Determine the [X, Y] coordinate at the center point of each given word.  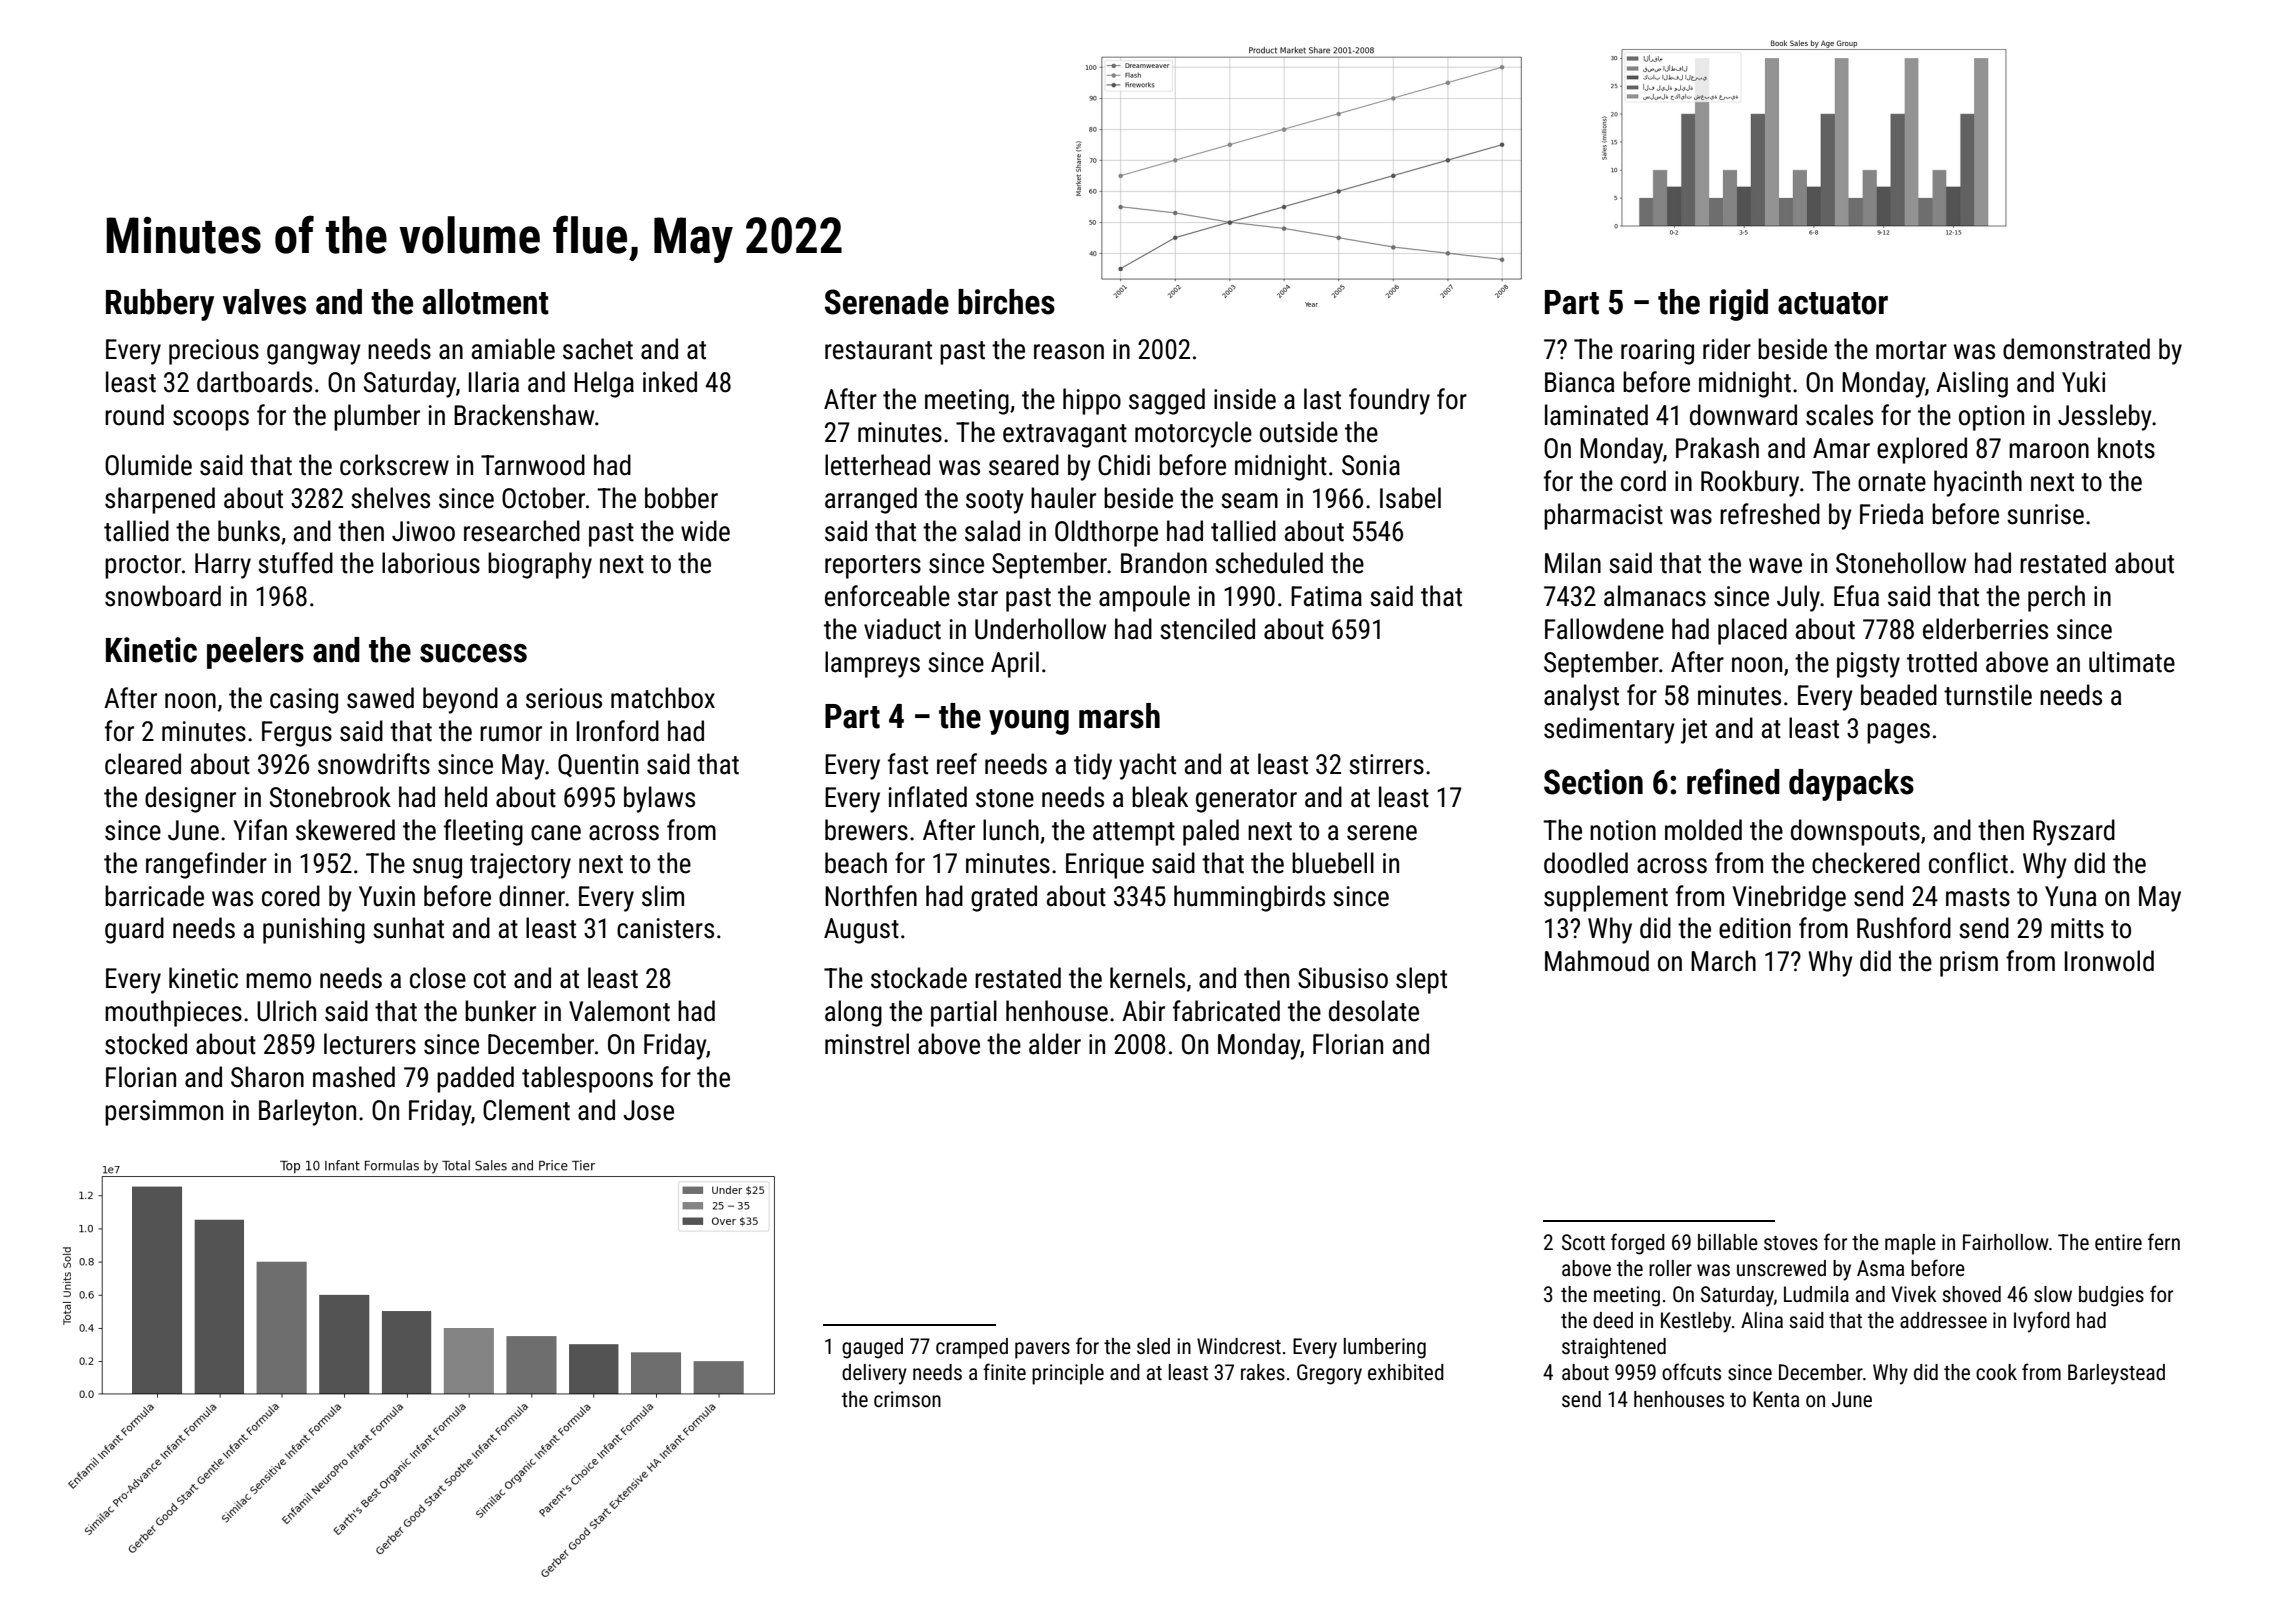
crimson [907, 1399]
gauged [872, 1348]
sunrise [2045, 514]
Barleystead [2116, 1374]
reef [957, 764]
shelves [390, 498]
